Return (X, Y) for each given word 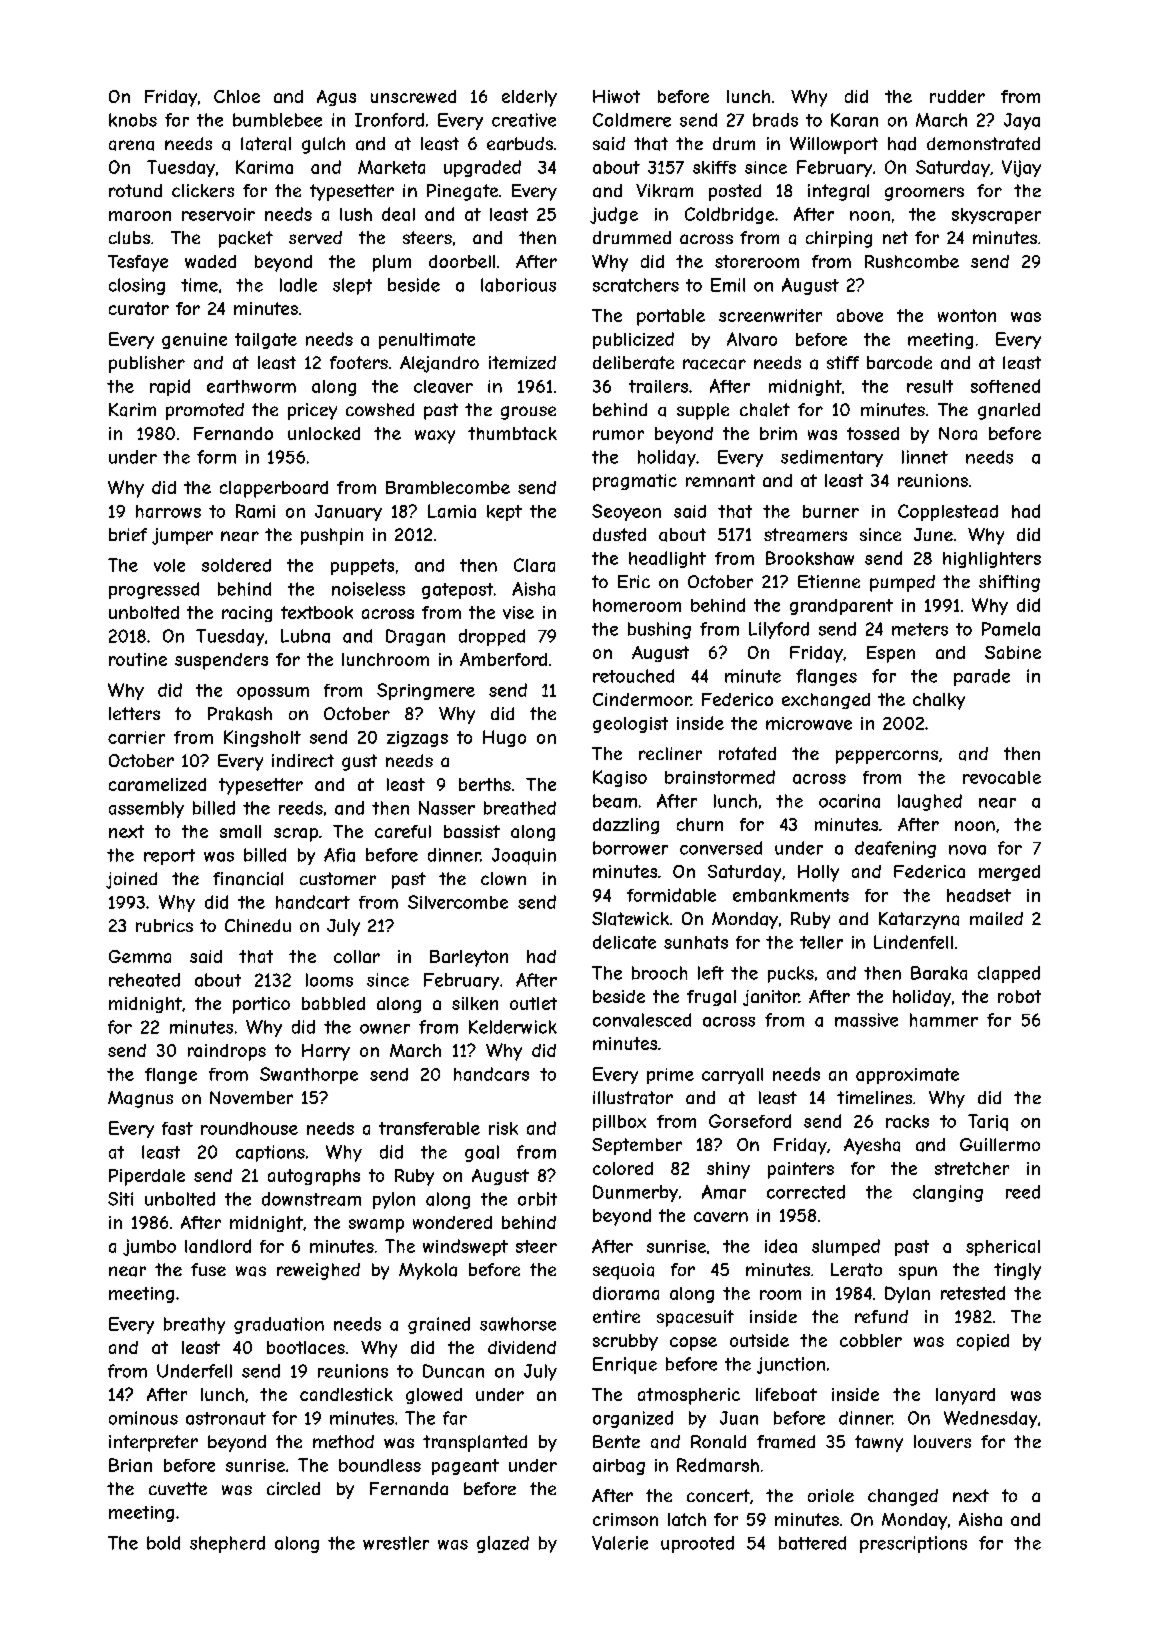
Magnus (140, 1099)
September (637, 1146)
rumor (618, 435)
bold (163, 1543)
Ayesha (872, 1146)
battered (812, 1543)
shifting (1009, 583)
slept (352, 286)
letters (134, 713)
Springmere (426, 691)
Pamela (1011, 629)
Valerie (620, 1543)
